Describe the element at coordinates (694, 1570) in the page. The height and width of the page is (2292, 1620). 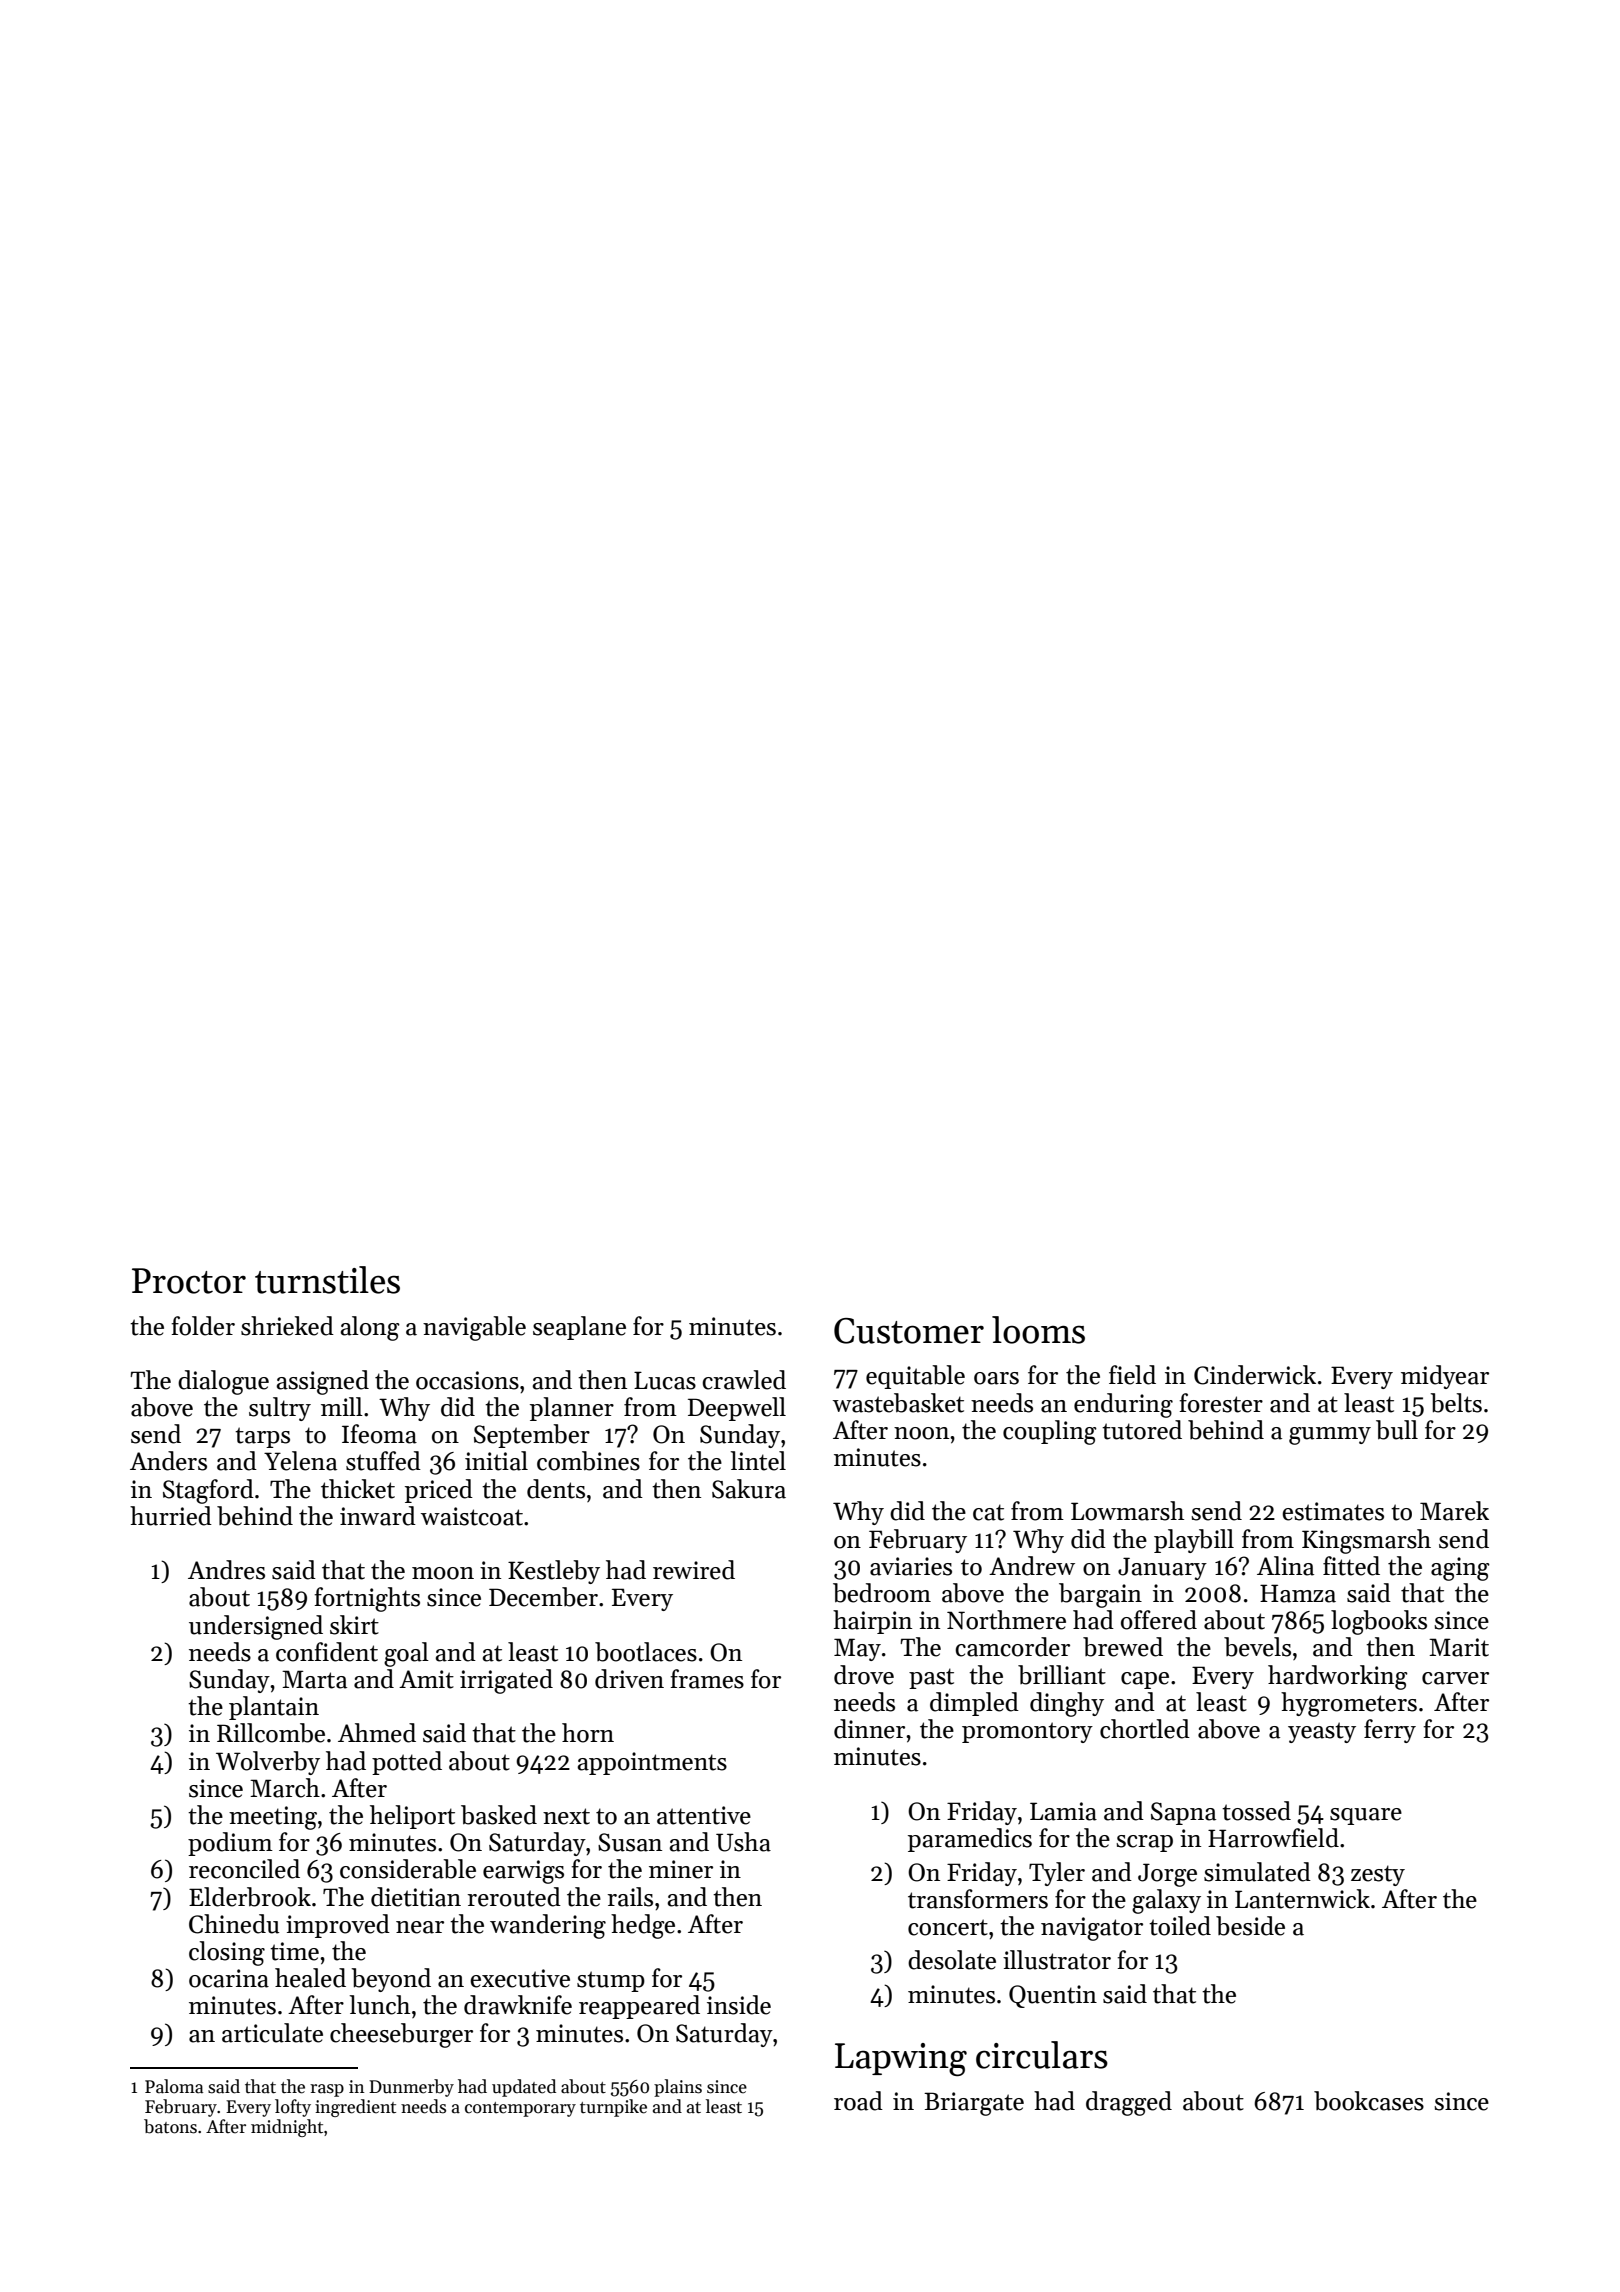
I see `rewired` at that location.
